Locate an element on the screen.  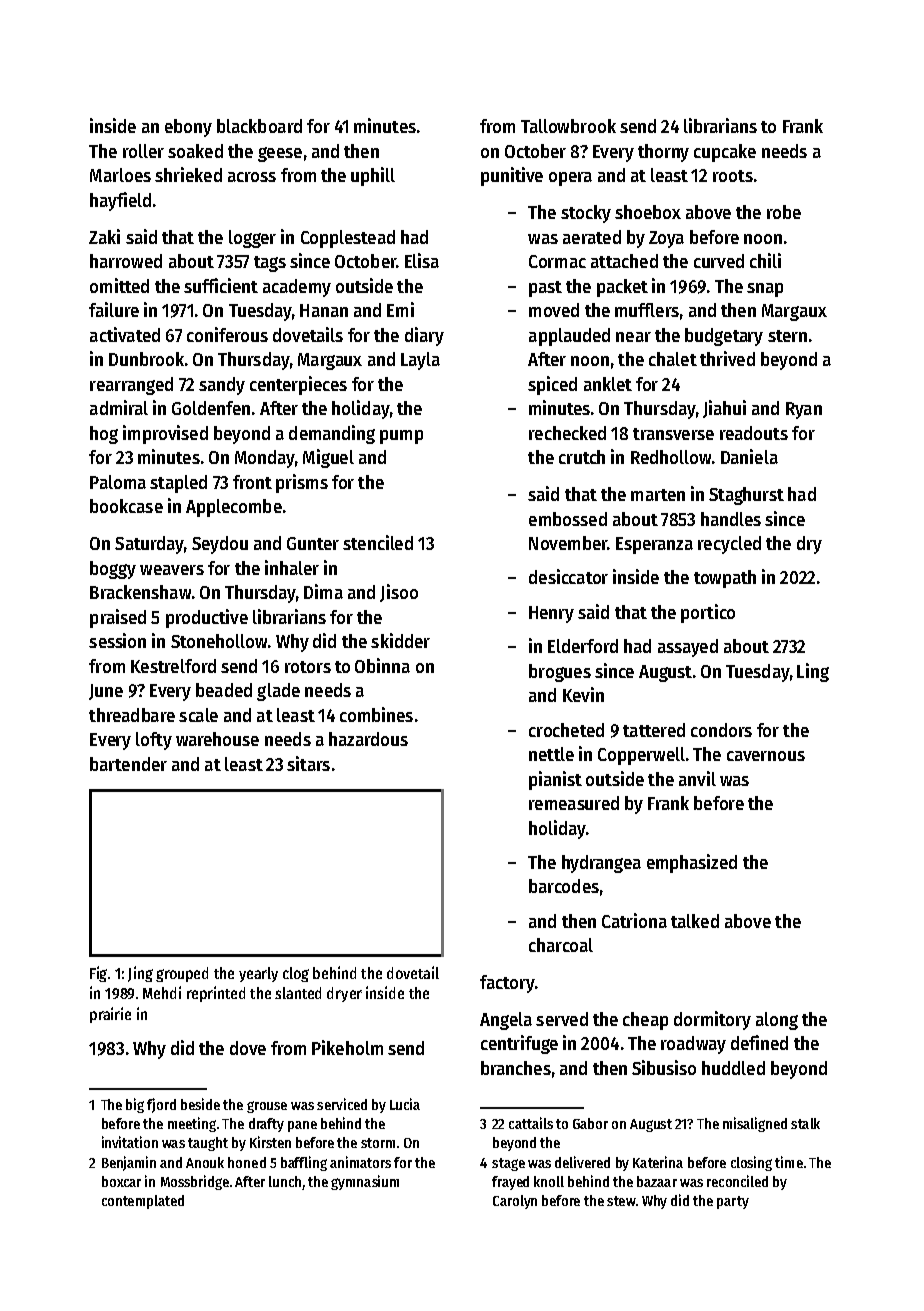
ebony is located at coordinates (188, 128).
